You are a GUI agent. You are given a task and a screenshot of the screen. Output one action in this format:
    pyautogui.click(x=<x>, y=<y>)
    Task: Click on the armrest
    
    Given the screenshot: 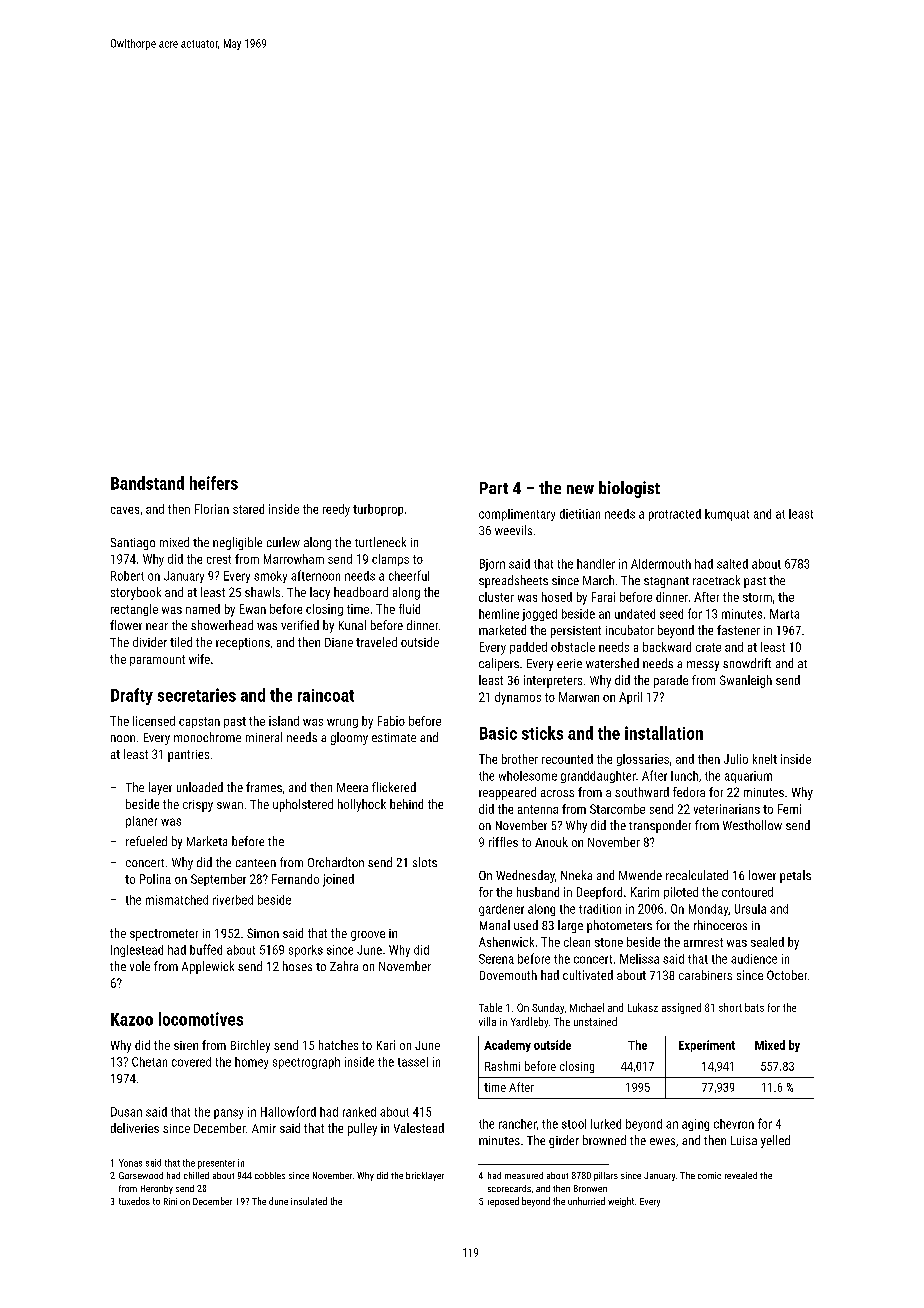 What is the action you would take?
    pyautogui.click(x=703, y=942)
